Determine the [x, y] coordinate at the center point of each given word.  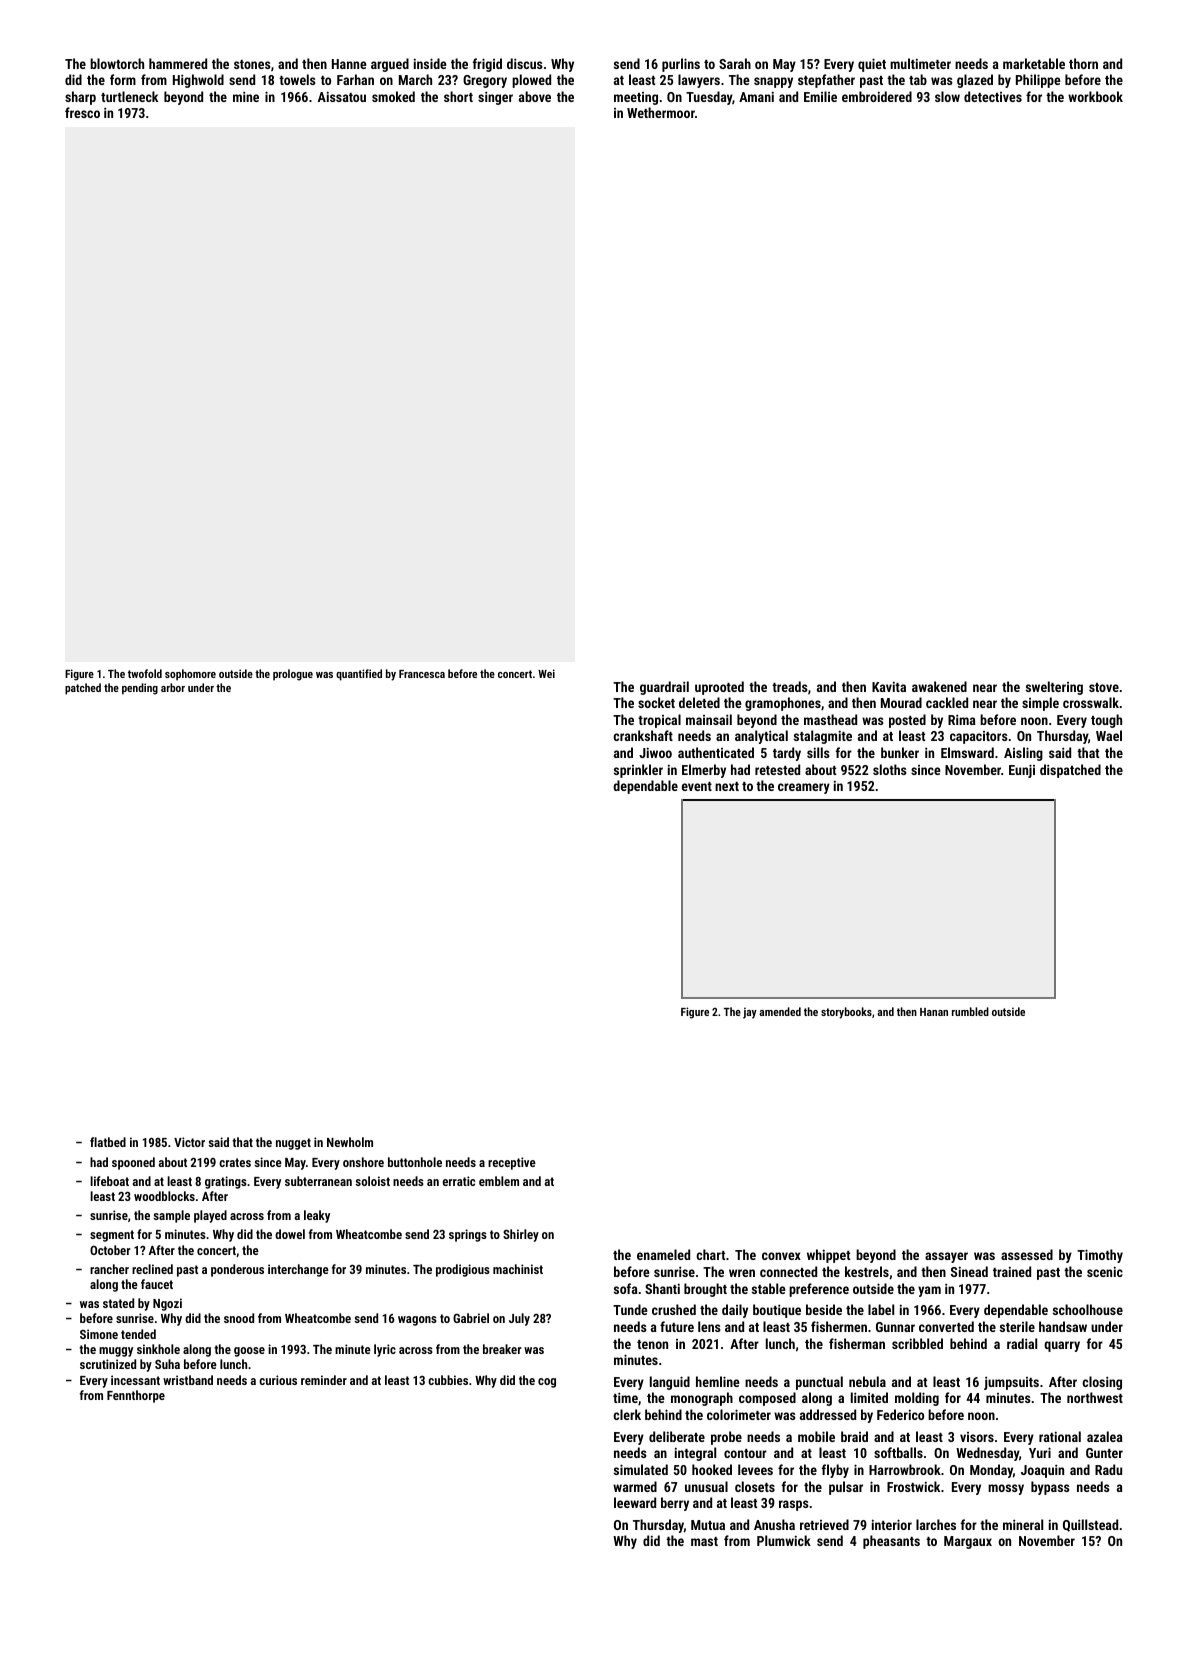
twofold [145, 673]
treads [790, 686]
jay [750, 1013]
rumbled [970, 1011]
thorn [1083, 63]
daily [735, 1311]
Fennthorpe [136, 1396]
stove [1104, 687]
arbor [173, 687]
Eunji [1022, 771]
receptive [512, 1163]
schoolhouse [1088, 1309]
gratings [226, 1182]
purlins [681, 65]
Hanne [349, 64]
